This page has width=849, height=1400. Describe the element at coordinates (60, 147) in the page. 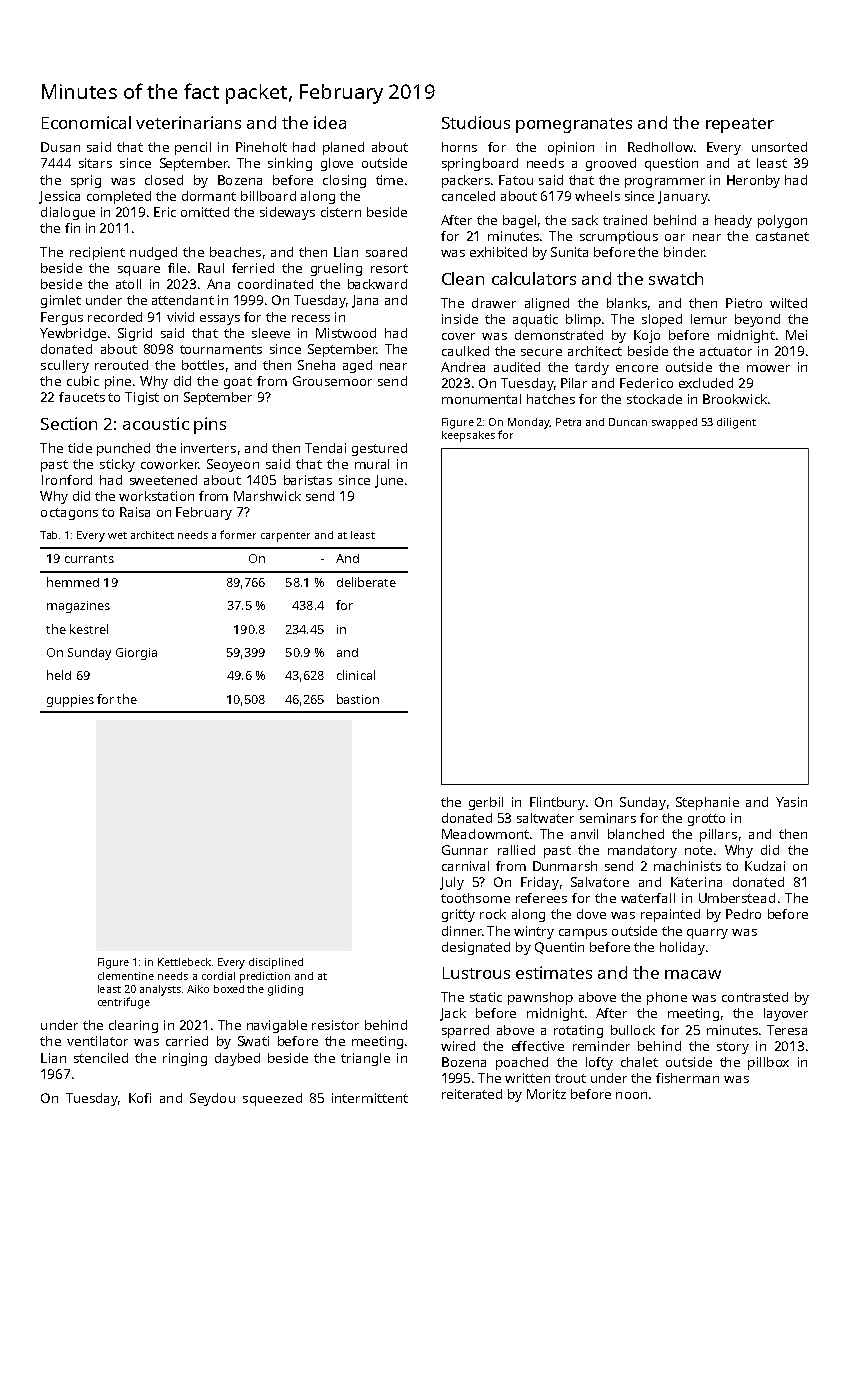

I see `Dusan` at that location.
